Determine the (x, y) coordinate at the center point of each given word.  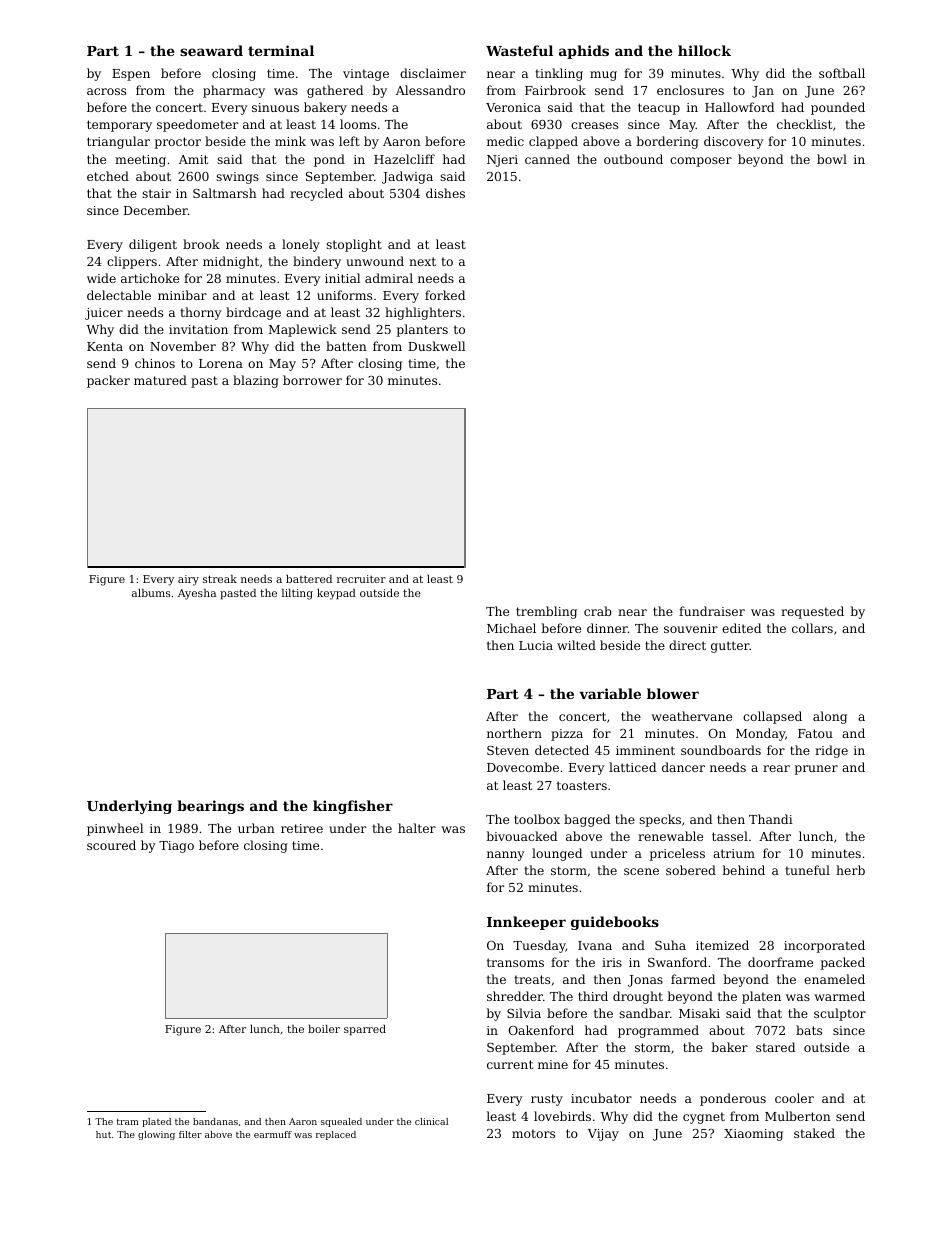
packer (108, 381)
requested (812, 612)
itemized (722, 945)
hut (103, 1134)
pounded (838, 108)
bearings (210, 807)
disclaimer (433, 73)
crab (598, 611)
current (510, 1064)
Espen (131, 75)
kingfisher (353, 807)
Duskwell (436, 346)
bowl (832, 159)
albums (151, 593)
